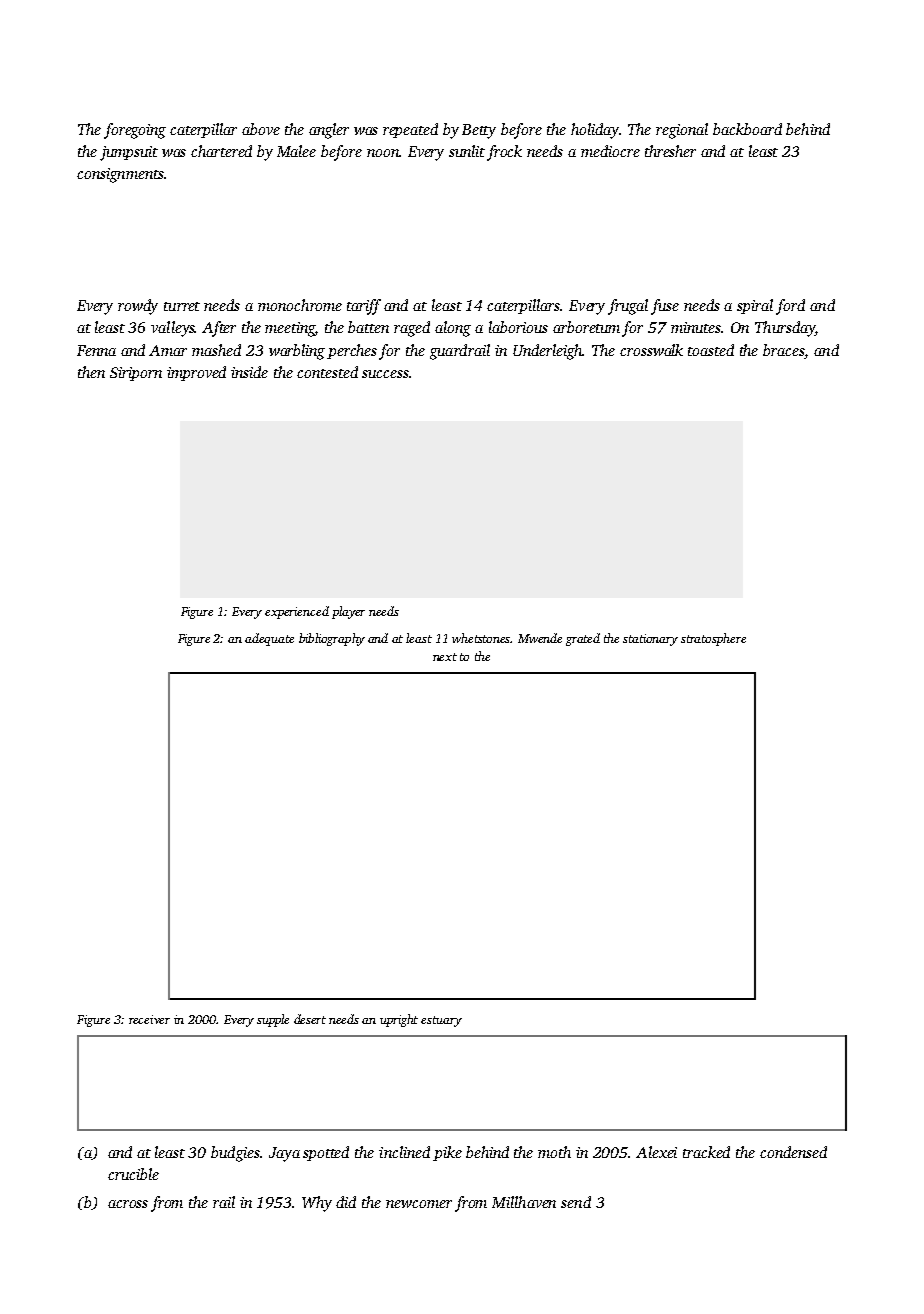 The height and width of the image is (1314, 924). I want to click on whetstones, so click(481, 638).
